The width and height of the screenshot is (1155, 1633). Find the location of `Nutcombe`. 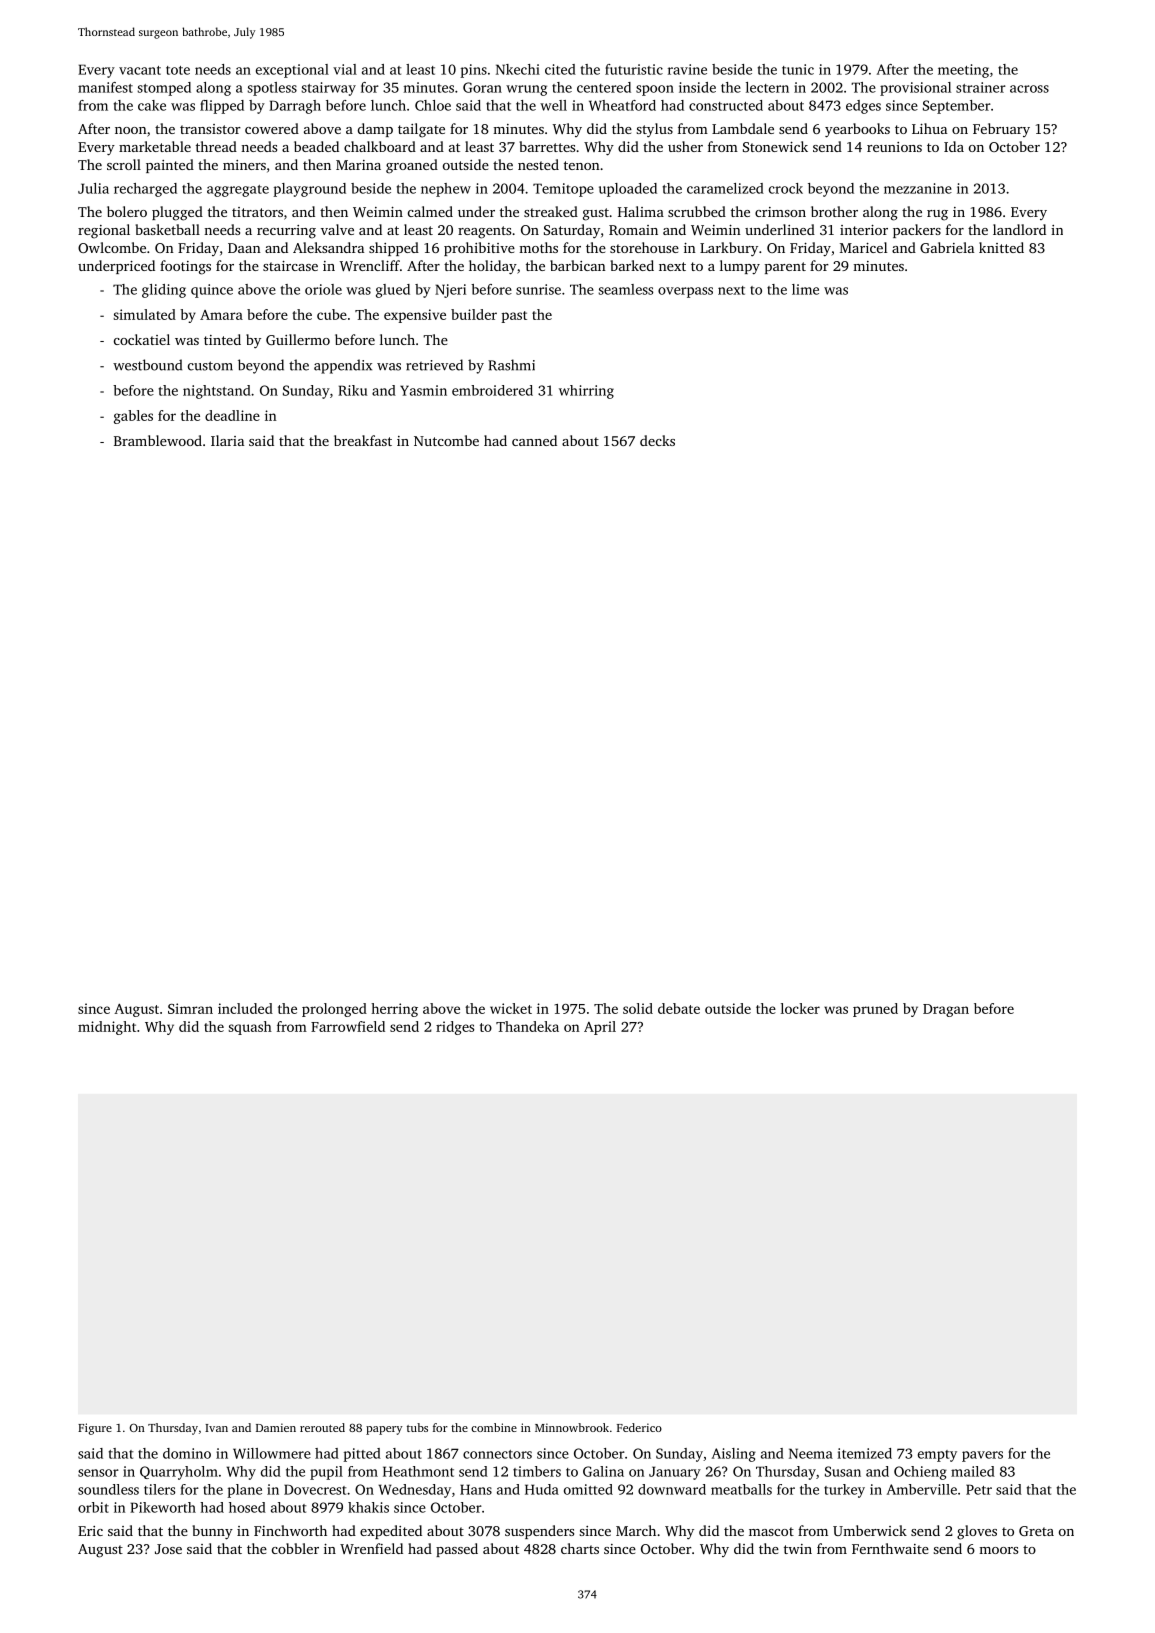

Nutcombe is located at coordinates (446, 440).
